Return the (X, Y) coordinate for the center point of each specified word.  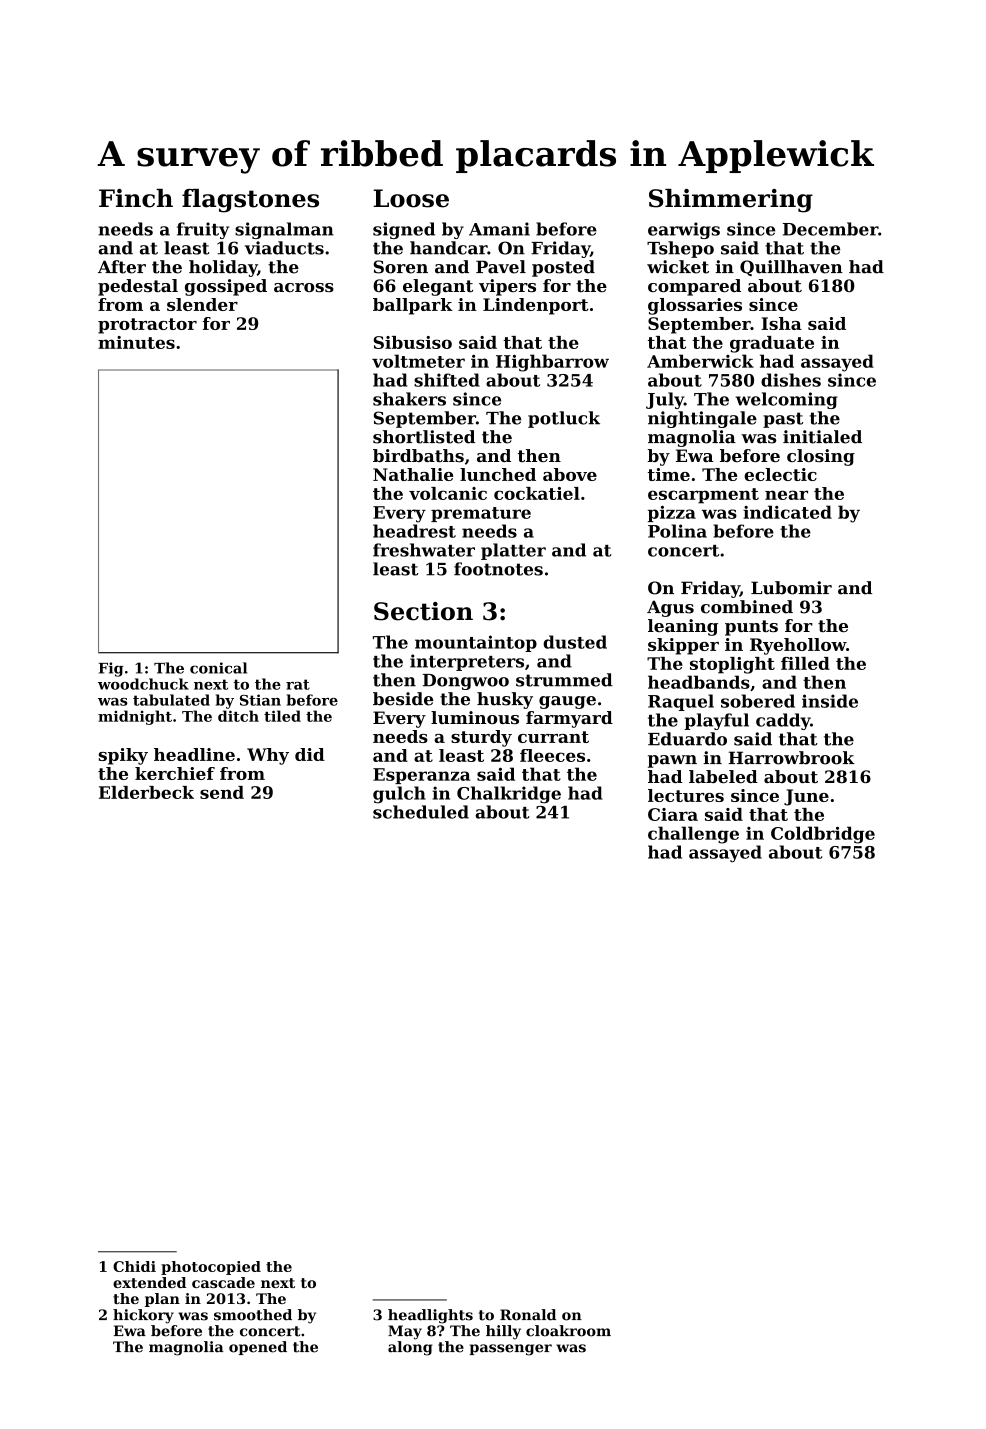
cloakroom (568, 1331)
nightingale (702, 419)
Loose (411, 198)
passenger (510, 1350)
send (222, 792)
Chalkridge (509, 795)
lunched (498, 474)
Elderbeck (146, 792)
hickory (143, 1316)
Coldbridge (823, 835)
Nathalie (413, 474)
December (830, 229)
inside (830, 701)
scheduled (421, 812)
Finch (136, 198)
